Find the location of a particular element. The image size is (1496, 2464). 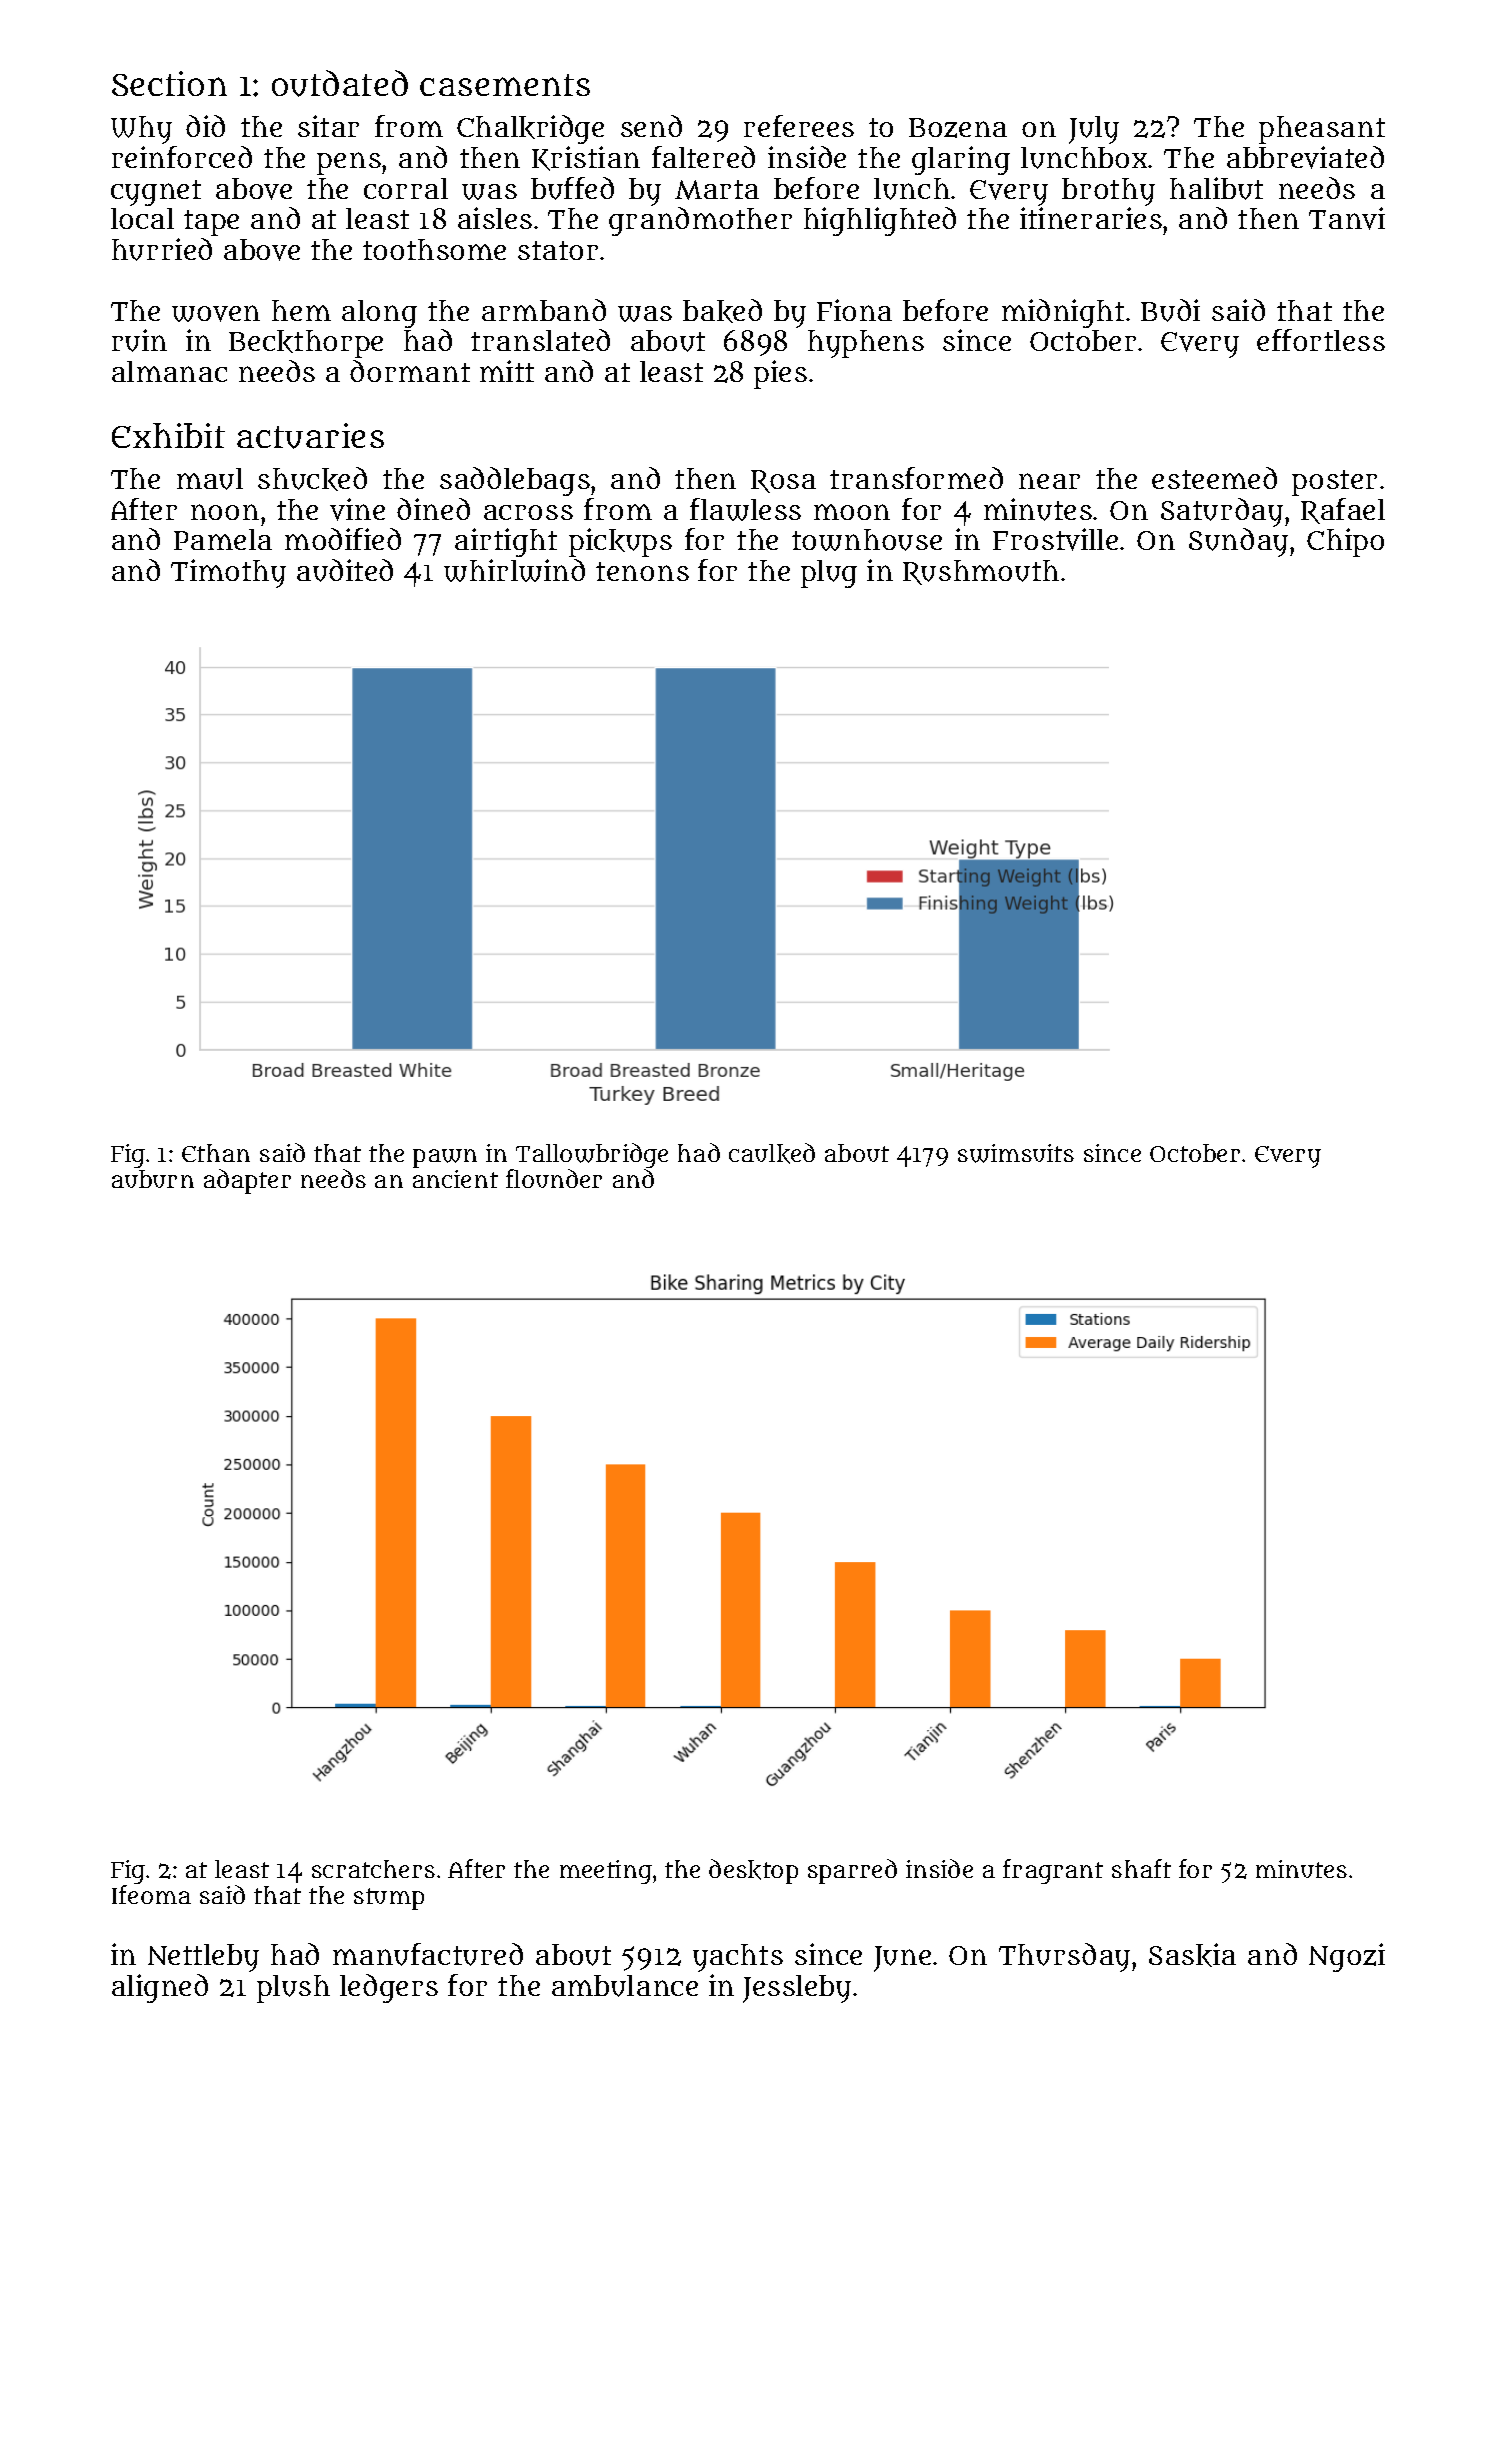

Rosa is located at coordinates (783, 481).
